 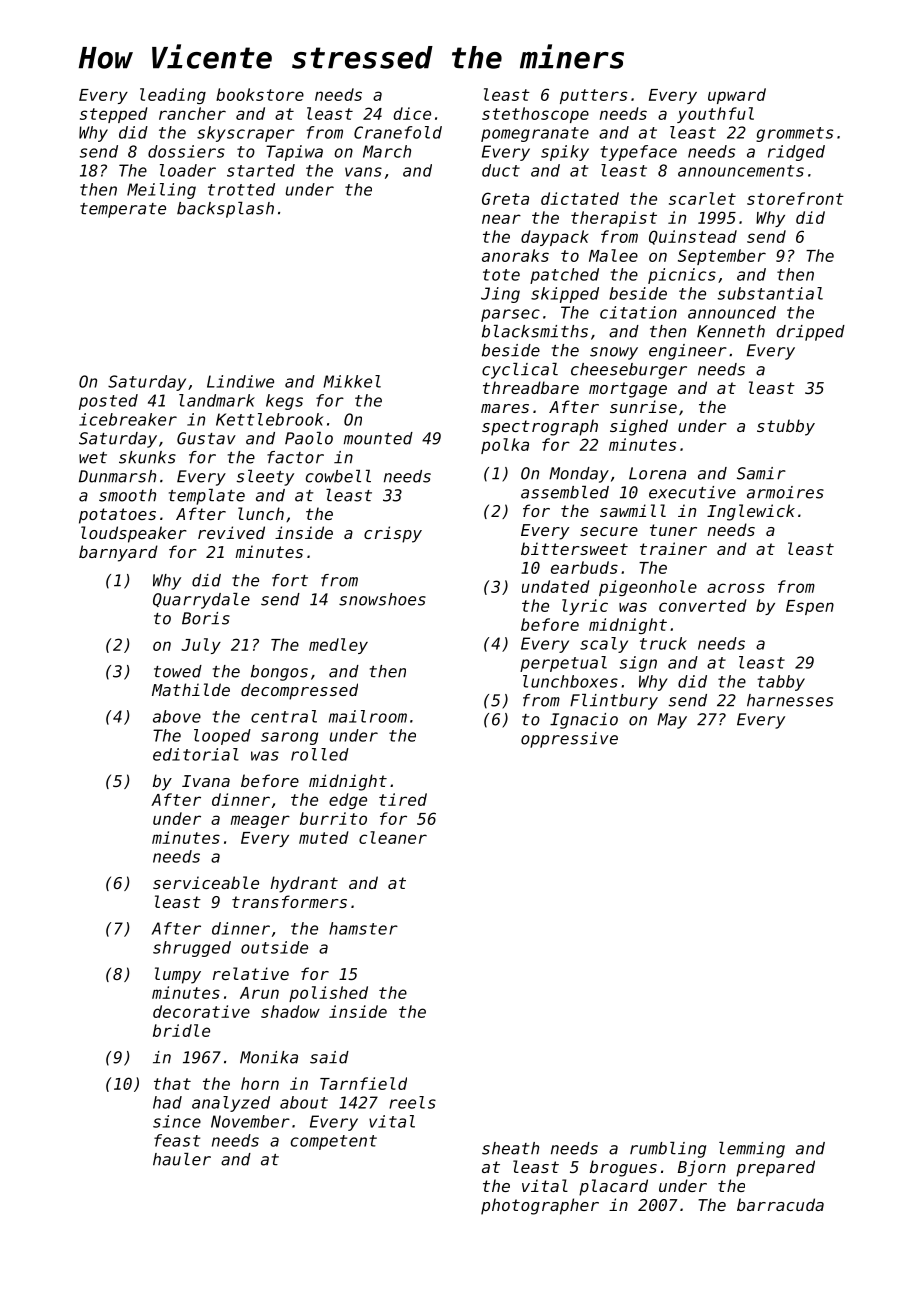 I want to click on stepped, so click(x=114, y=115).
